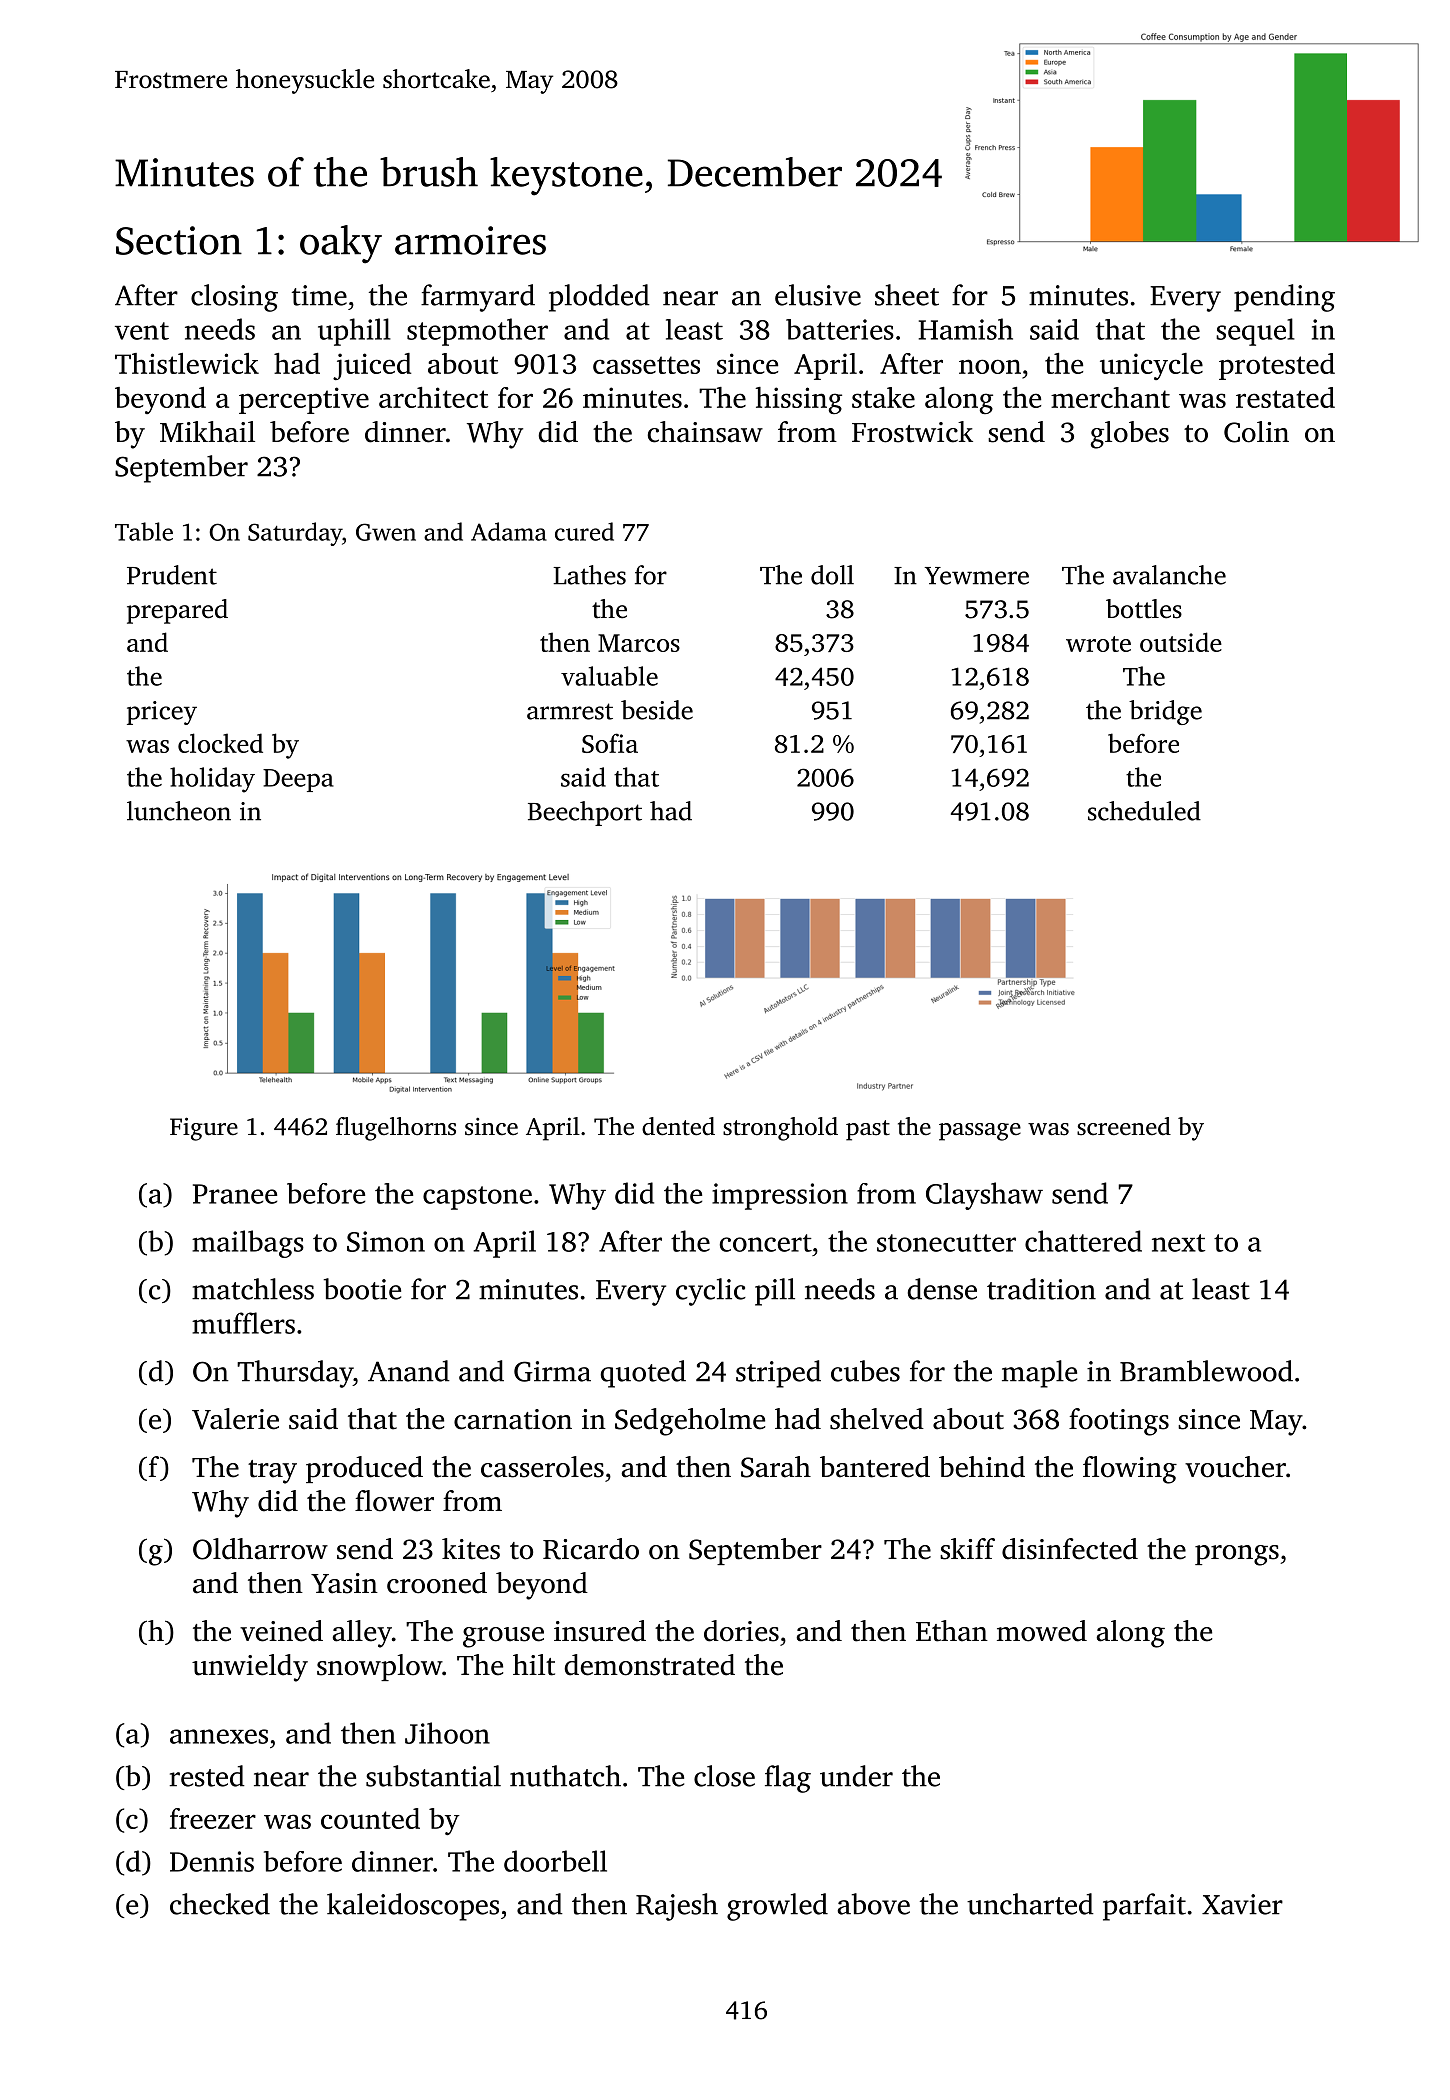 The width and height of the screenshot is (1450, 2100). What do you see at coordinates (657, 710) in the screenshot?
I see `beside` at bounding box center [657, 710].
